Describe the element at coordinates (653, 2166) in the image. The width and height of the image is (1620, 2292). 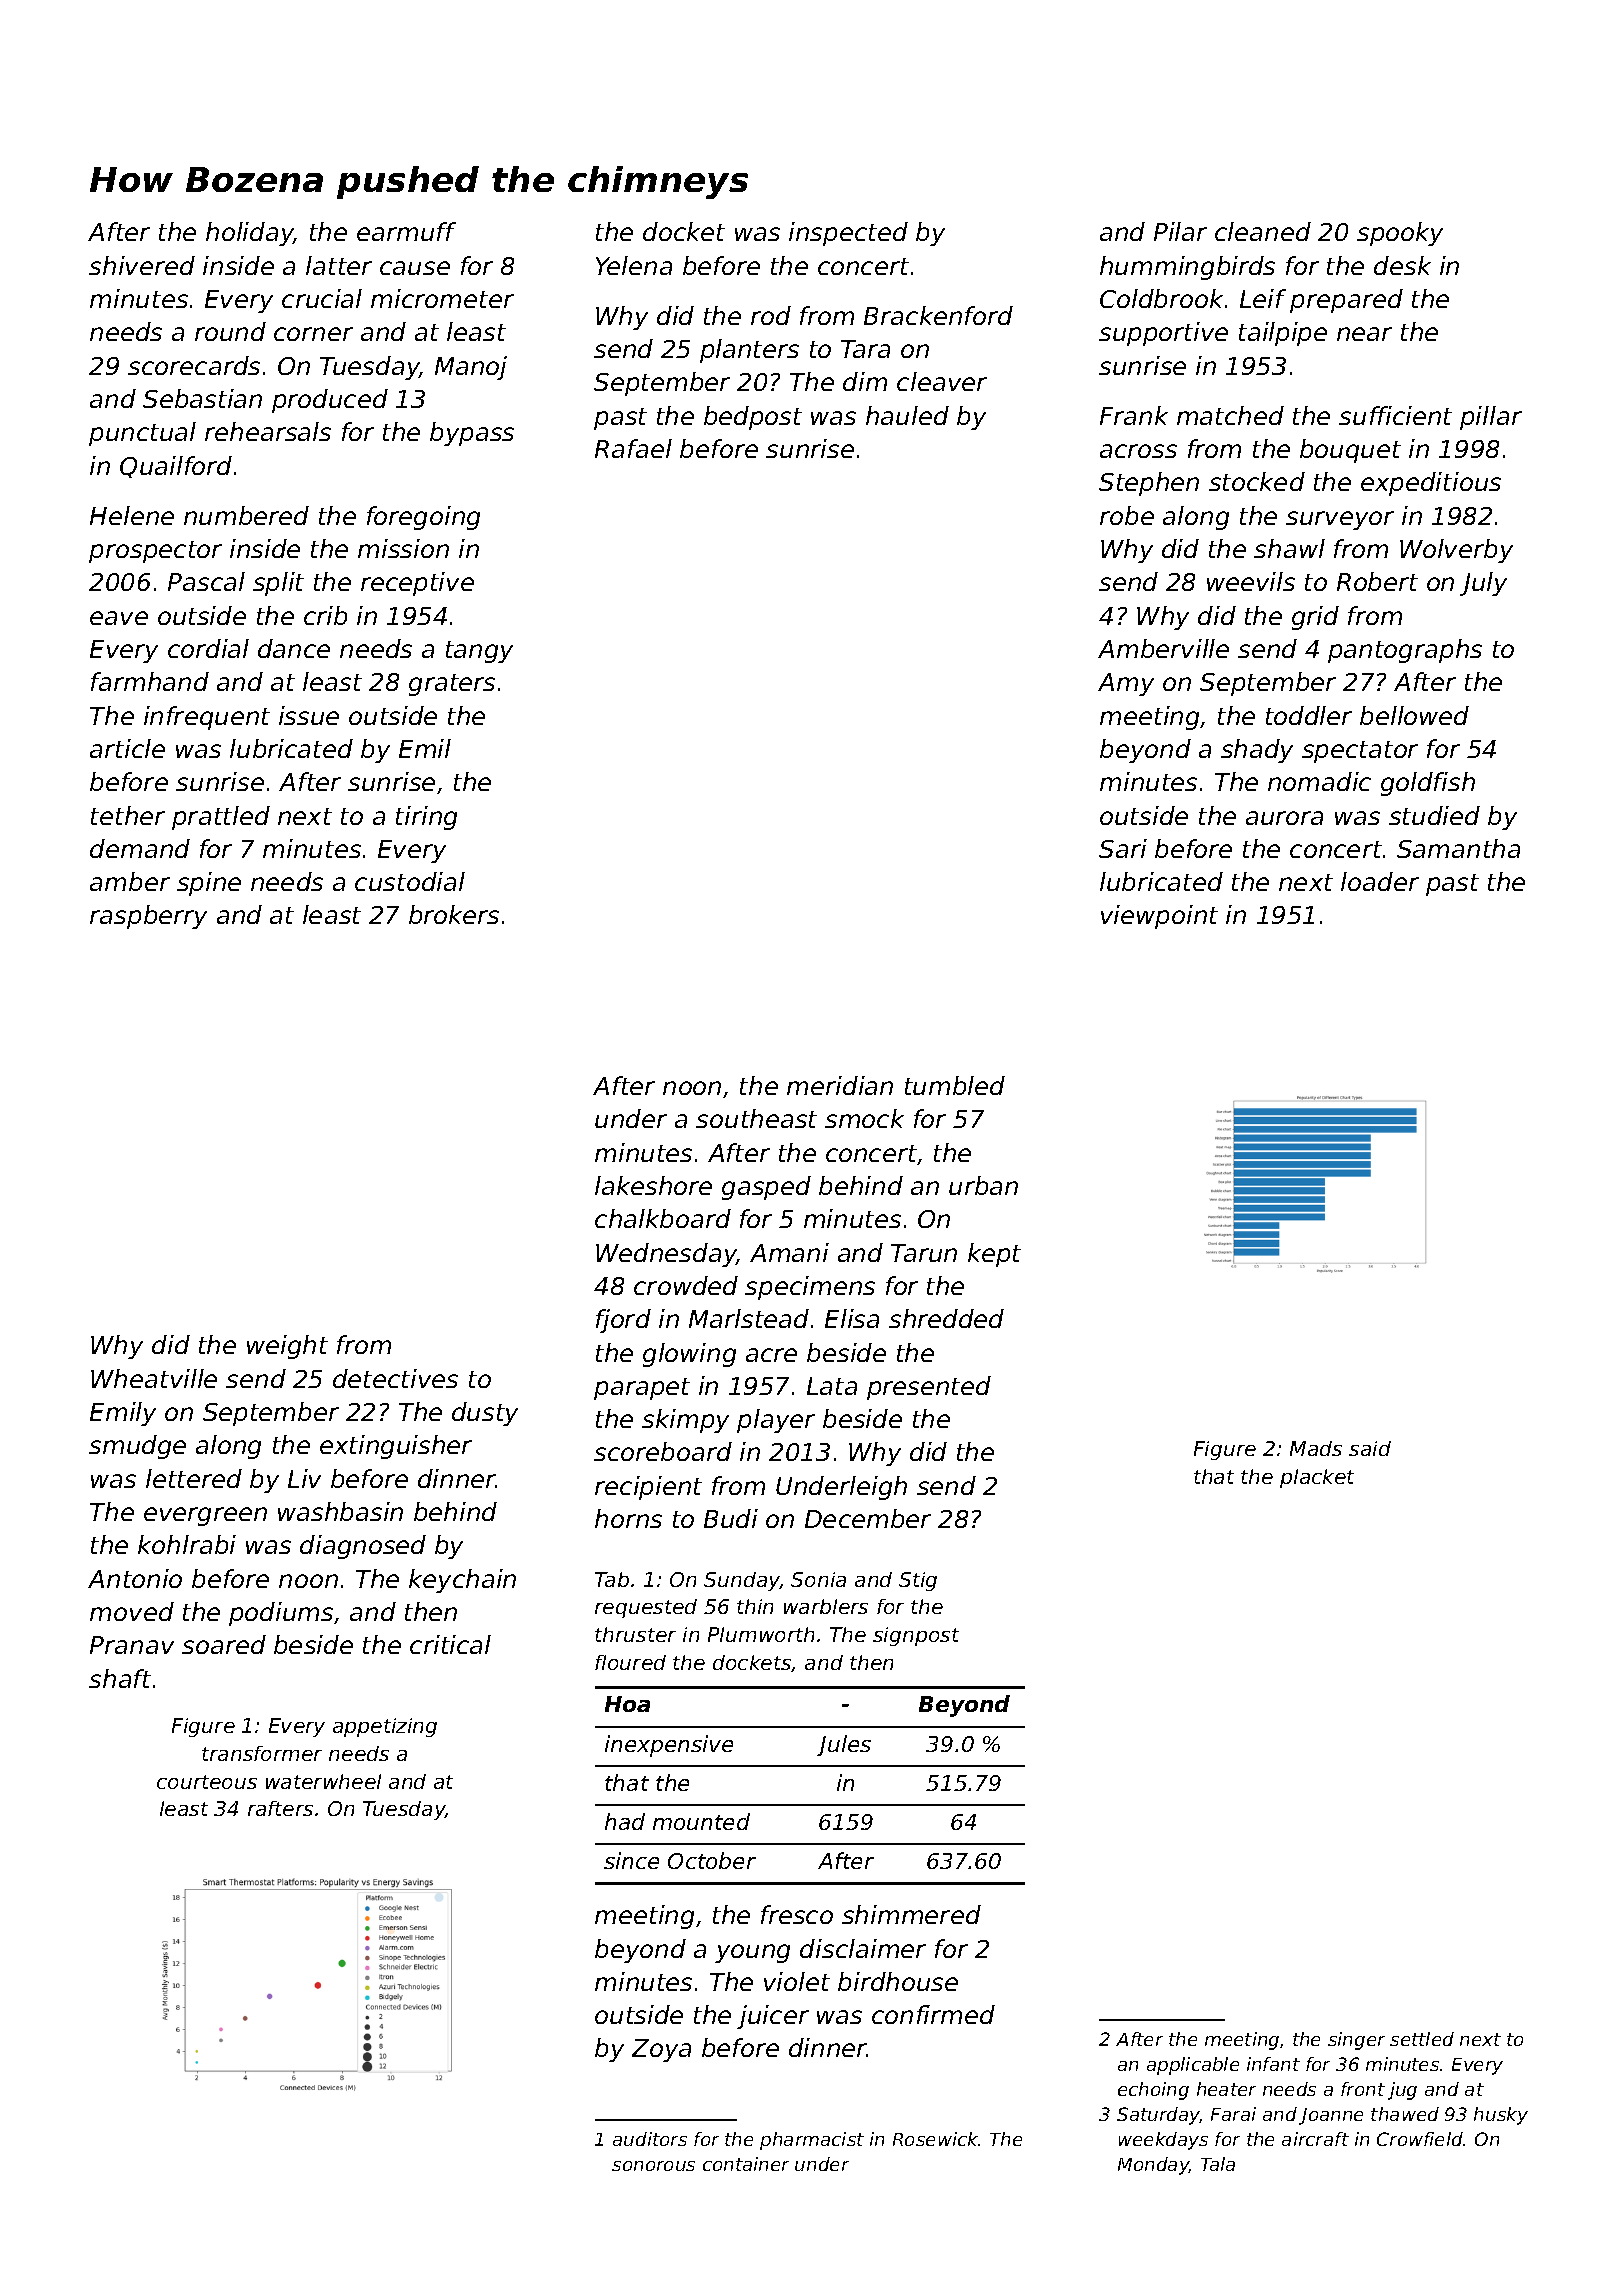
I see `sonorous` at that location.
